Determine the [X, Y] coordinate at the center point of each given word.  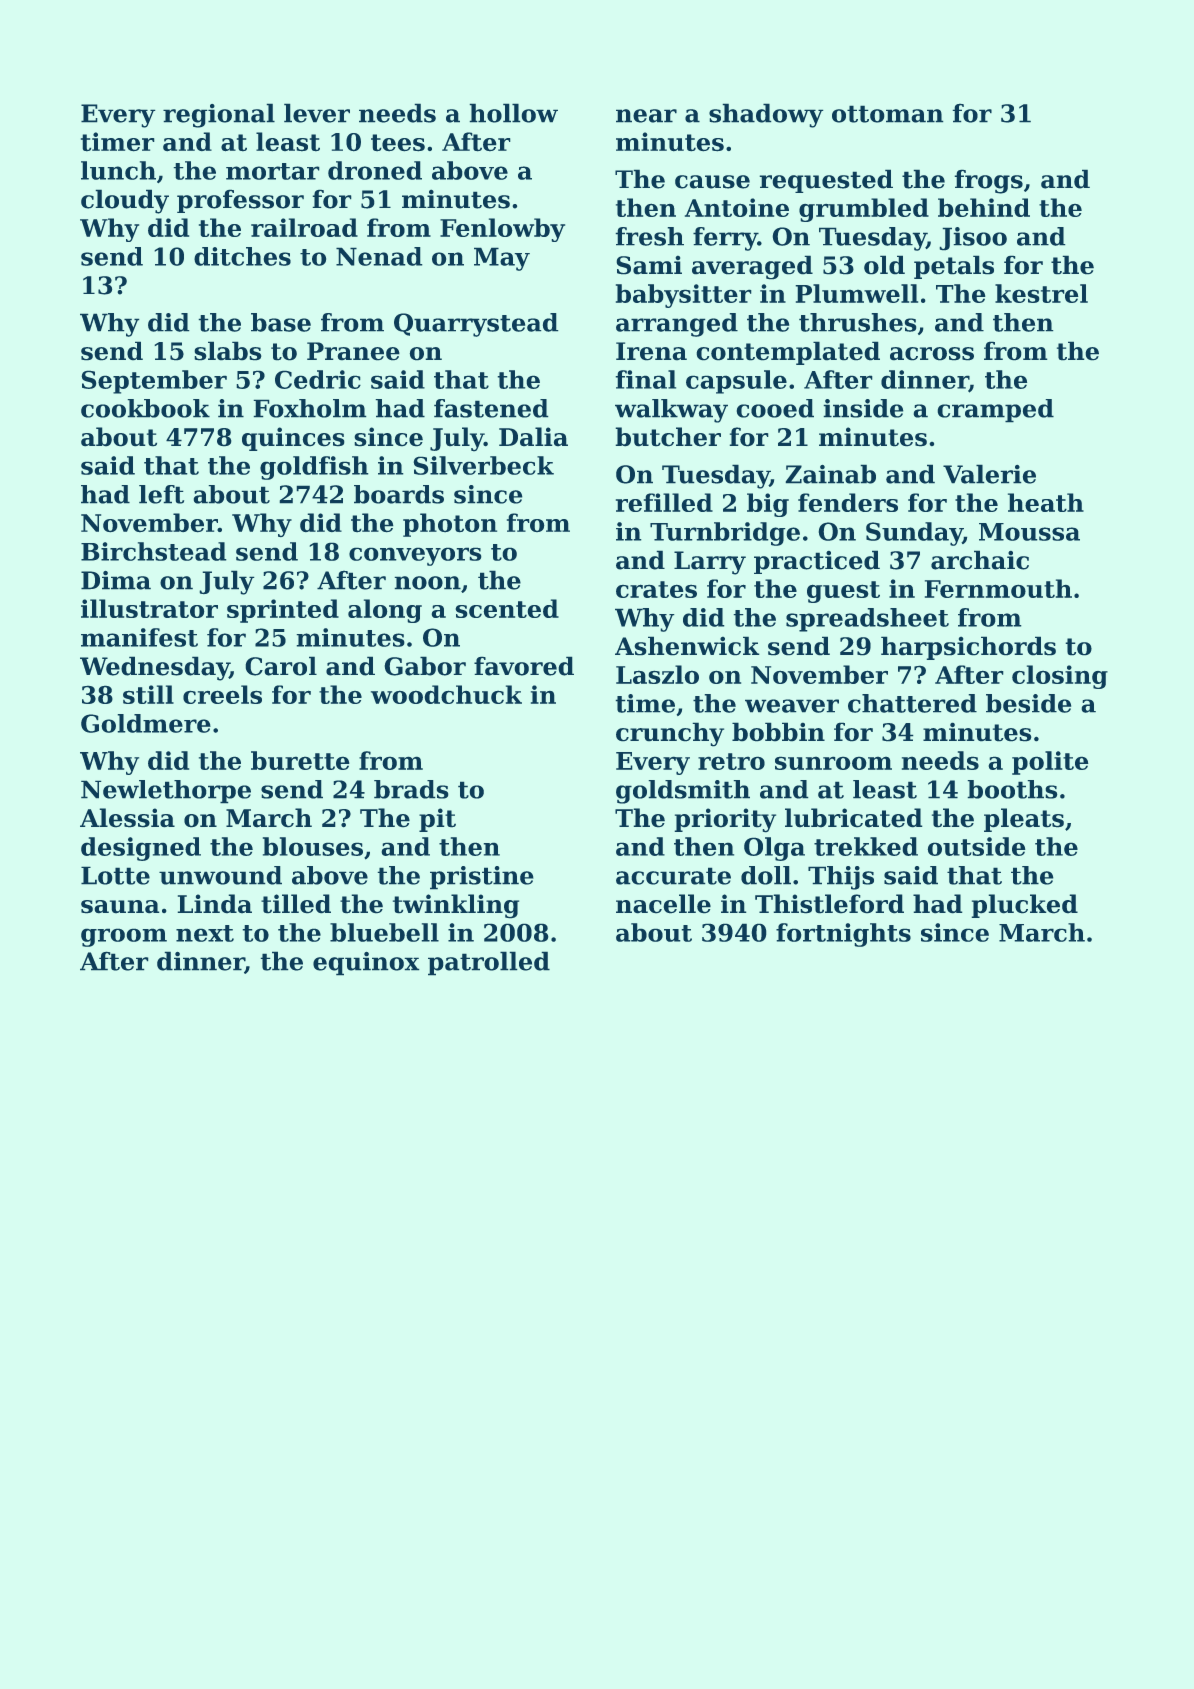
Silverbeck [484, 465]
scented [507, 608]
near [646, 116]
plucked [1025, 906]
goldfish [314, 468]
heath [1046, 502]
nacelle [663, 903]
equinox [366, 963]
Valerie [989, 474]
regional [219, 116]
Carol [281, 666]
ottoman [887, 114]
